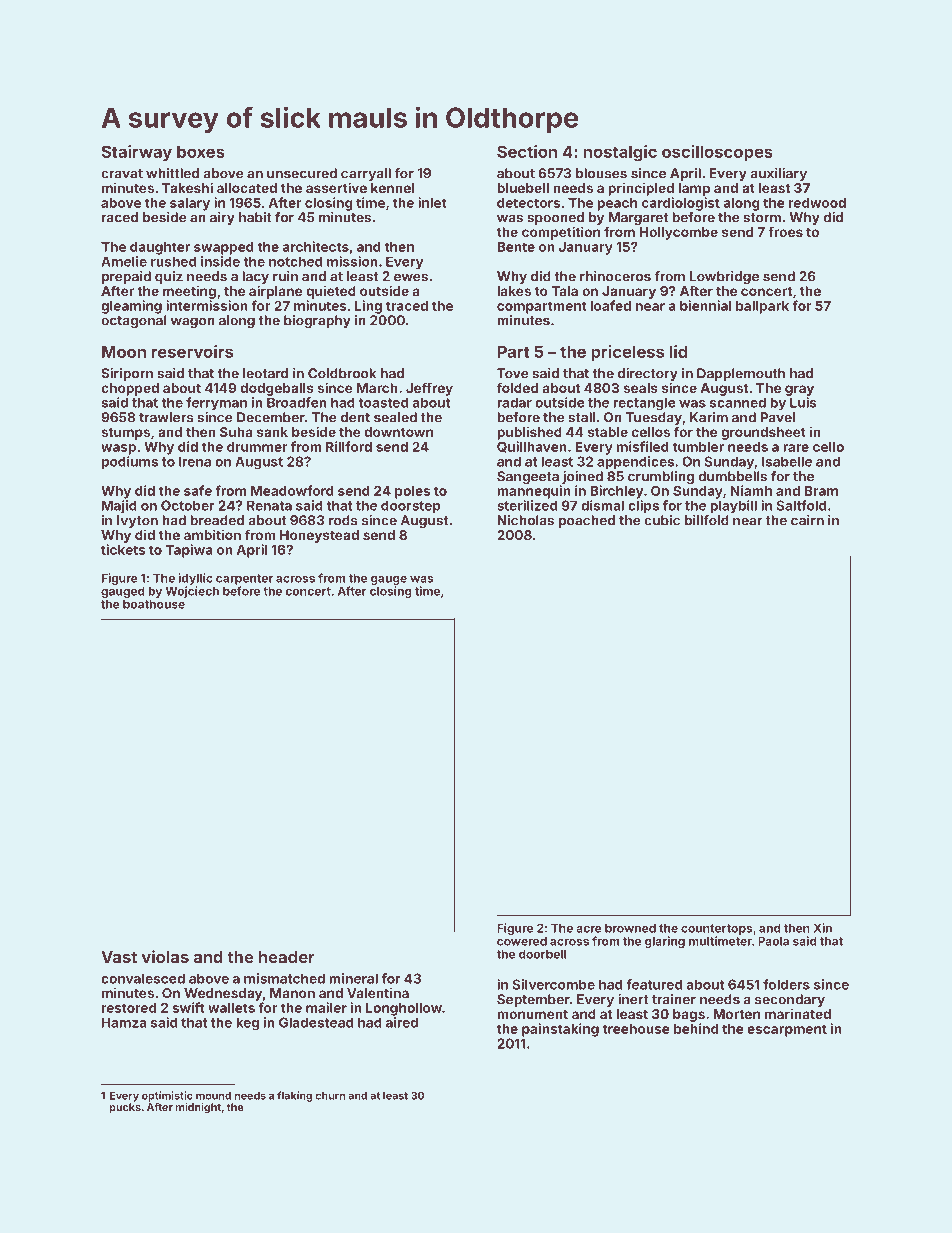  Describe the element at coordinates (125, 1108) in the page. I see `pucks` at that location.
